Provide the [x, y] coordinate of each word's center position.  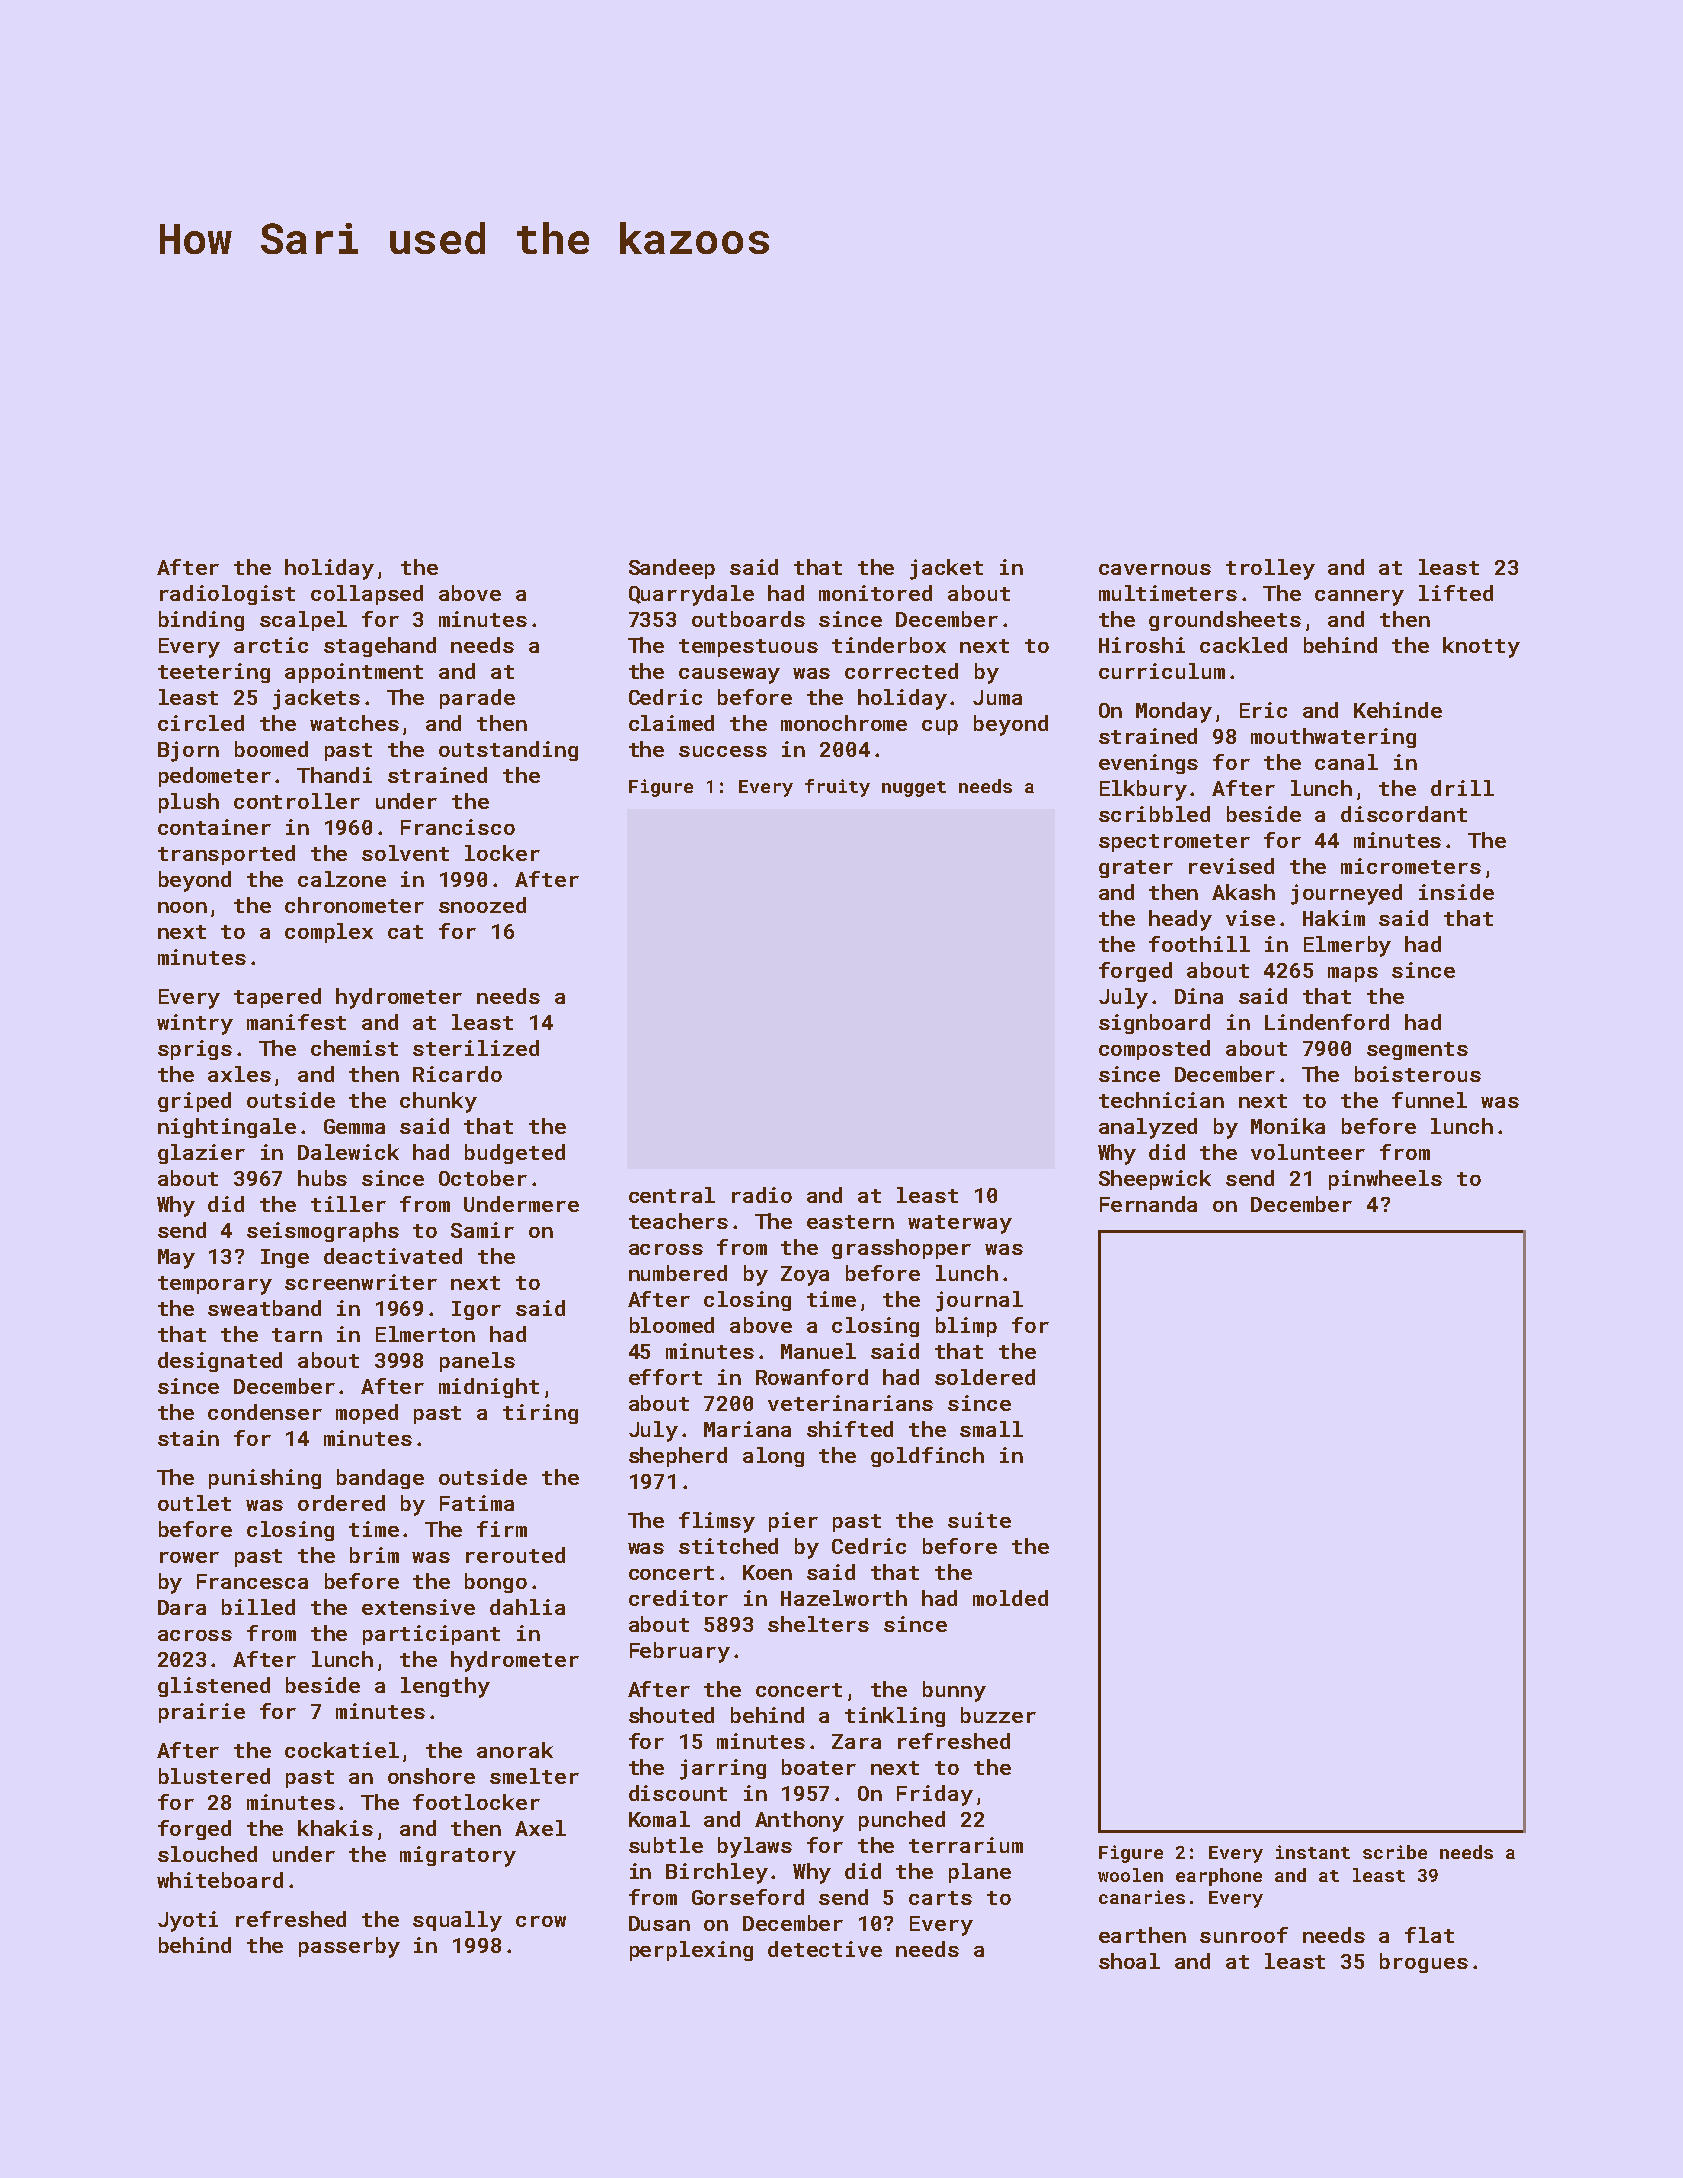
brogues [1424, 1963]
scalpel [303, 621]
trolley [1270, 569]
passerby [349, 1947]
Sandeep [672, 569]
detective [825, 1949]
